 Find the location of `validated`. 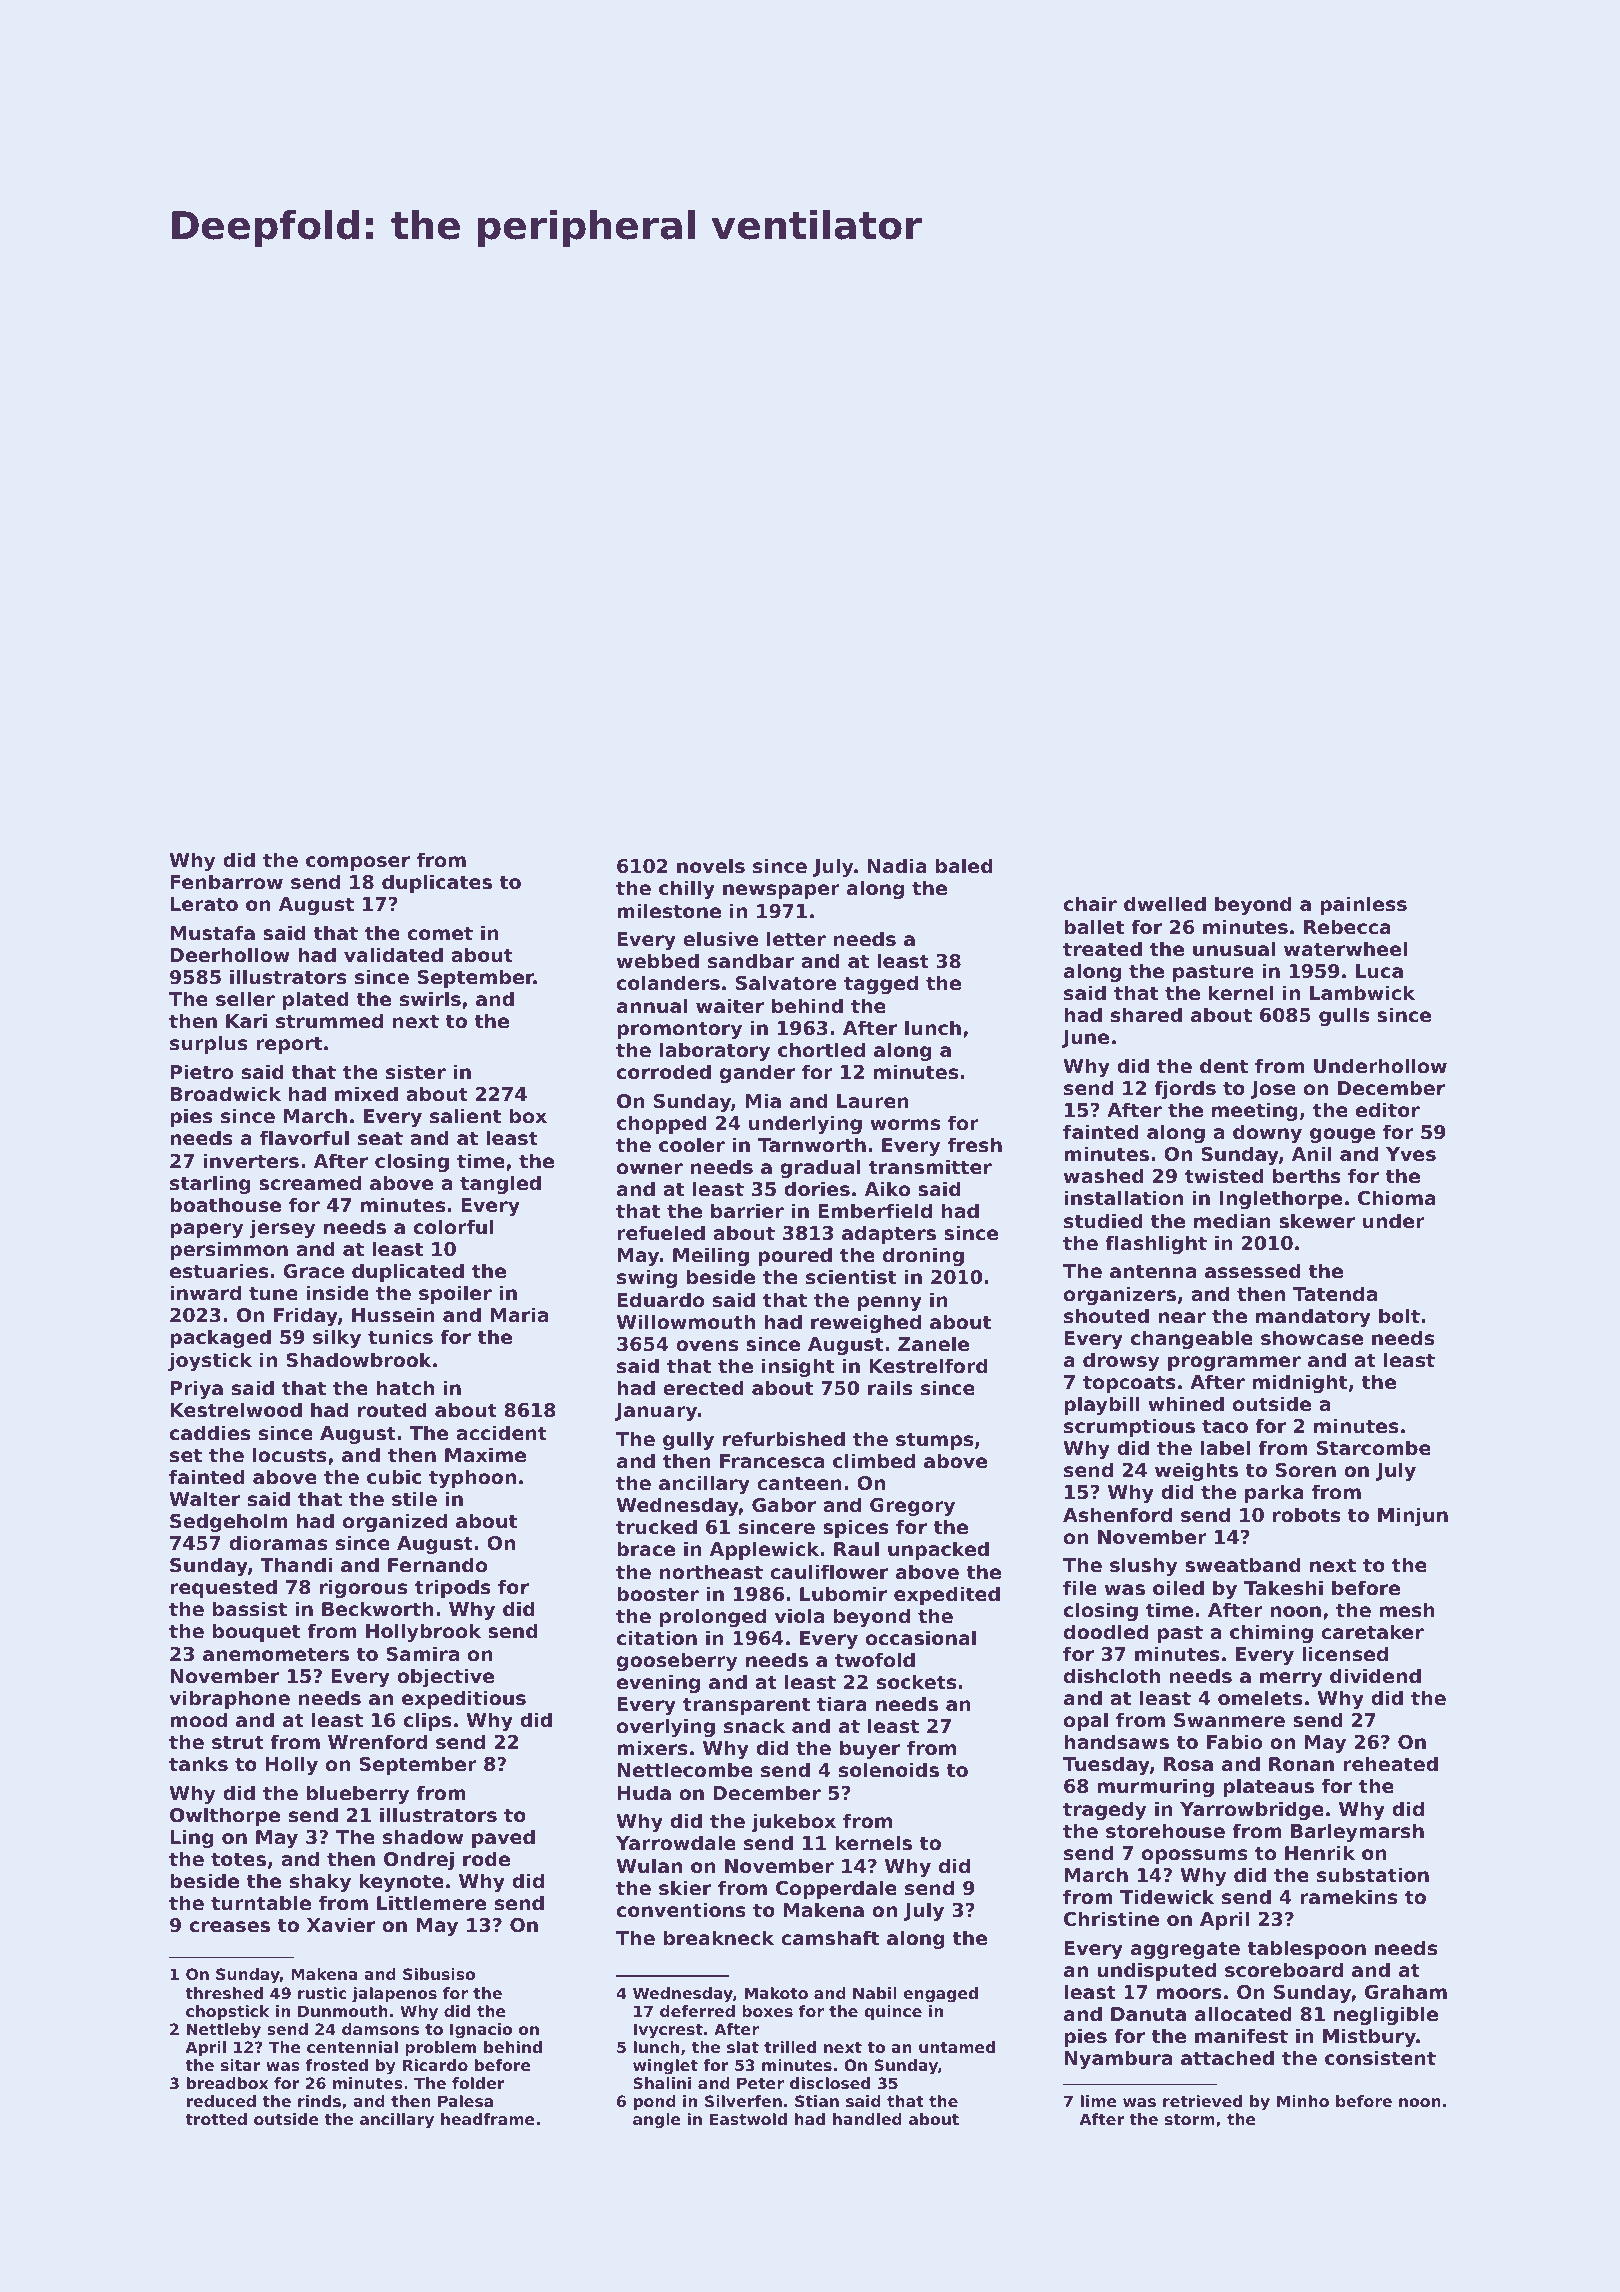

validated is located at coordinates (393, 954).
